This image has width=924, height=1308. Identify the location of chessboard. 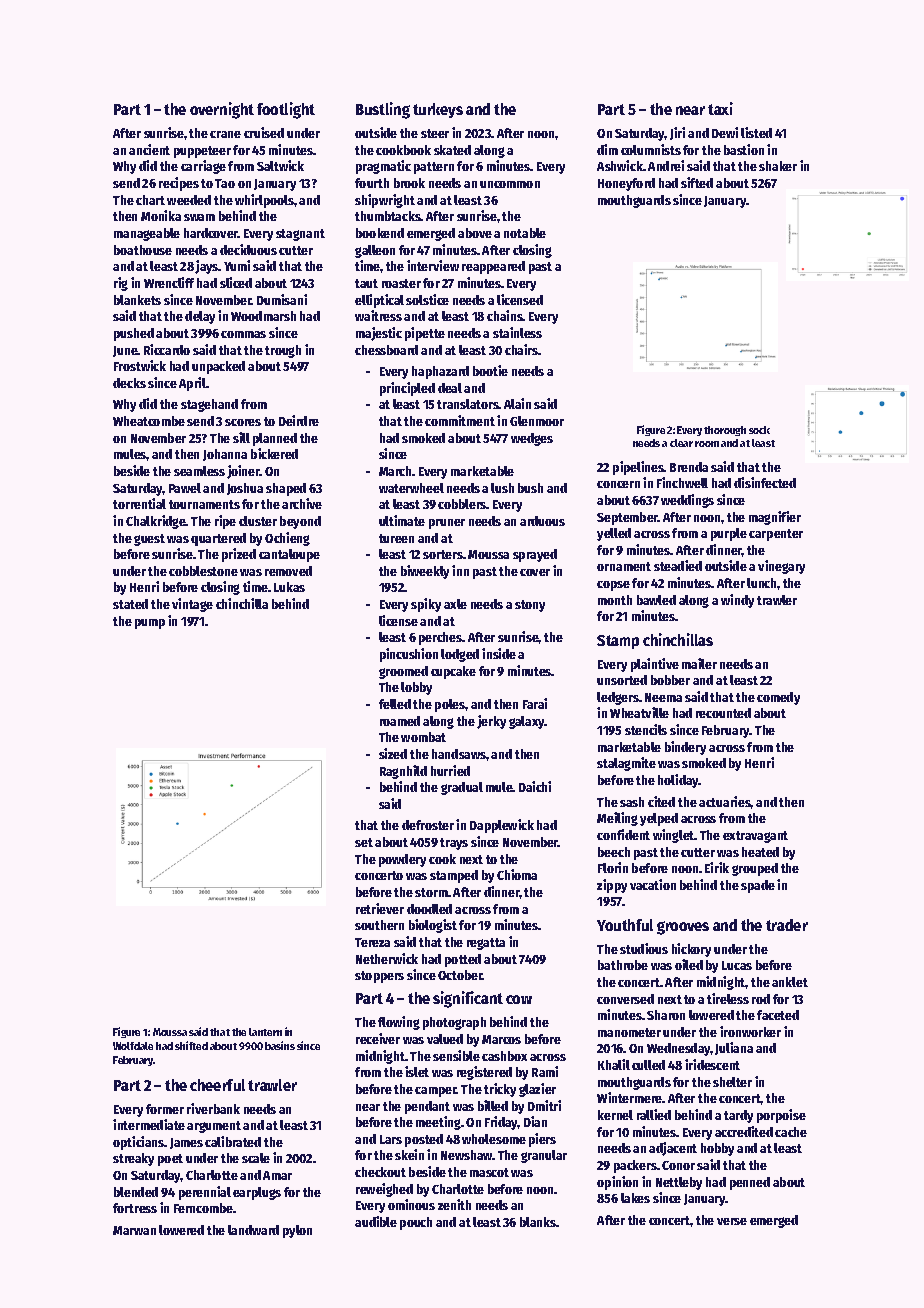
(386, 350).
